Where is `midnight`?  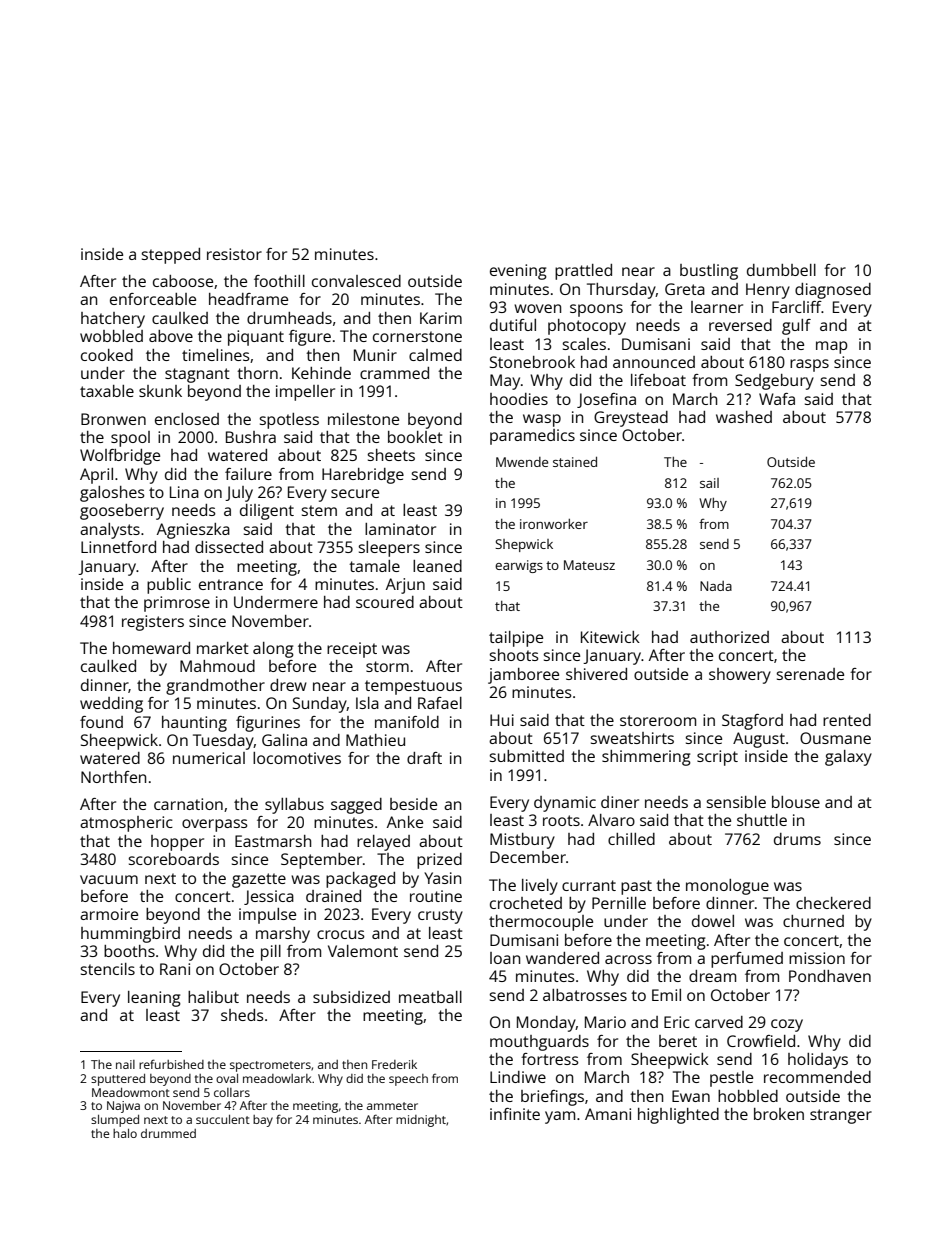
midnight is located at coordinates (421, 1121).
